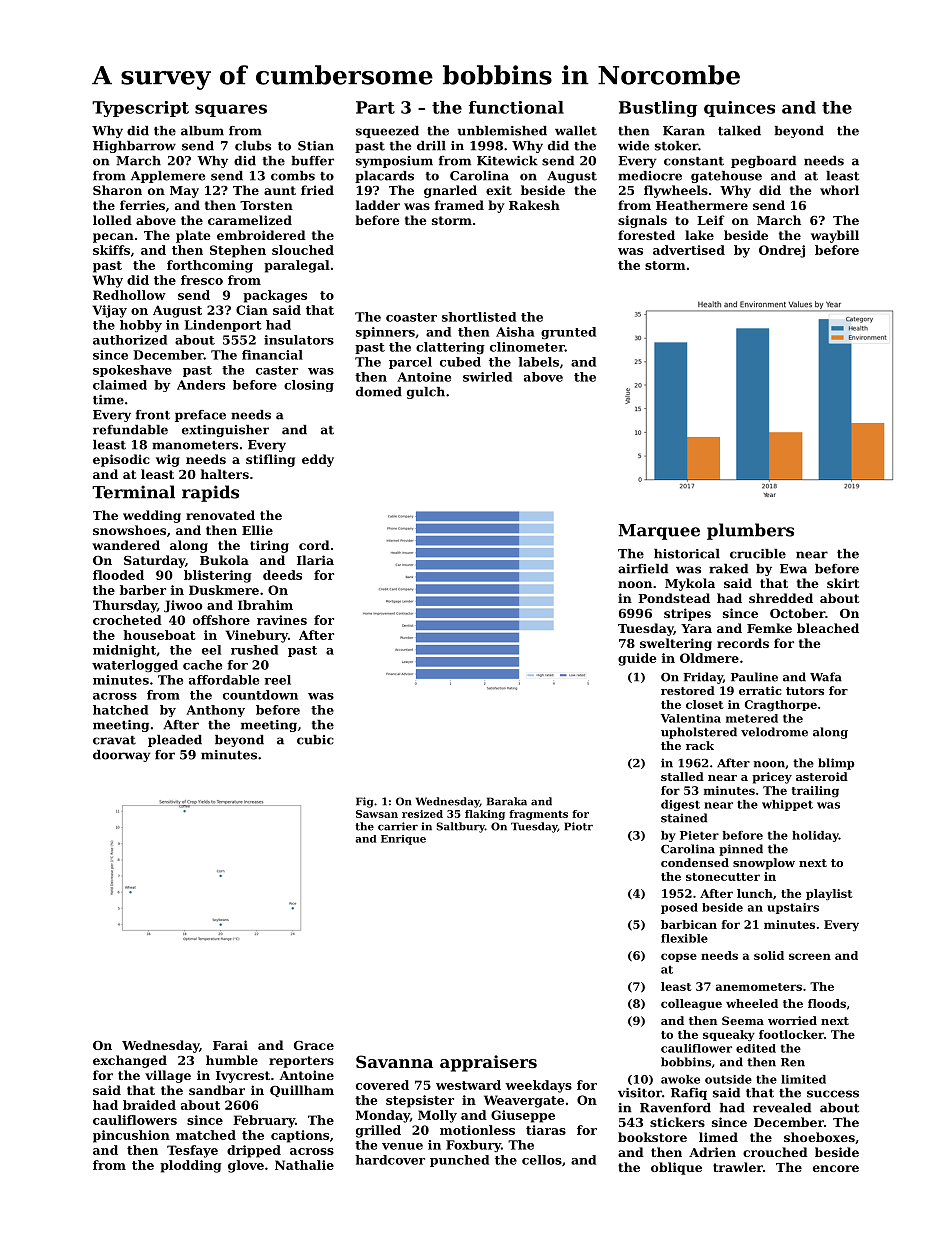 The width and height of the screenshot is (952, 1233). I want to click on matched, so click(206, 1135).
